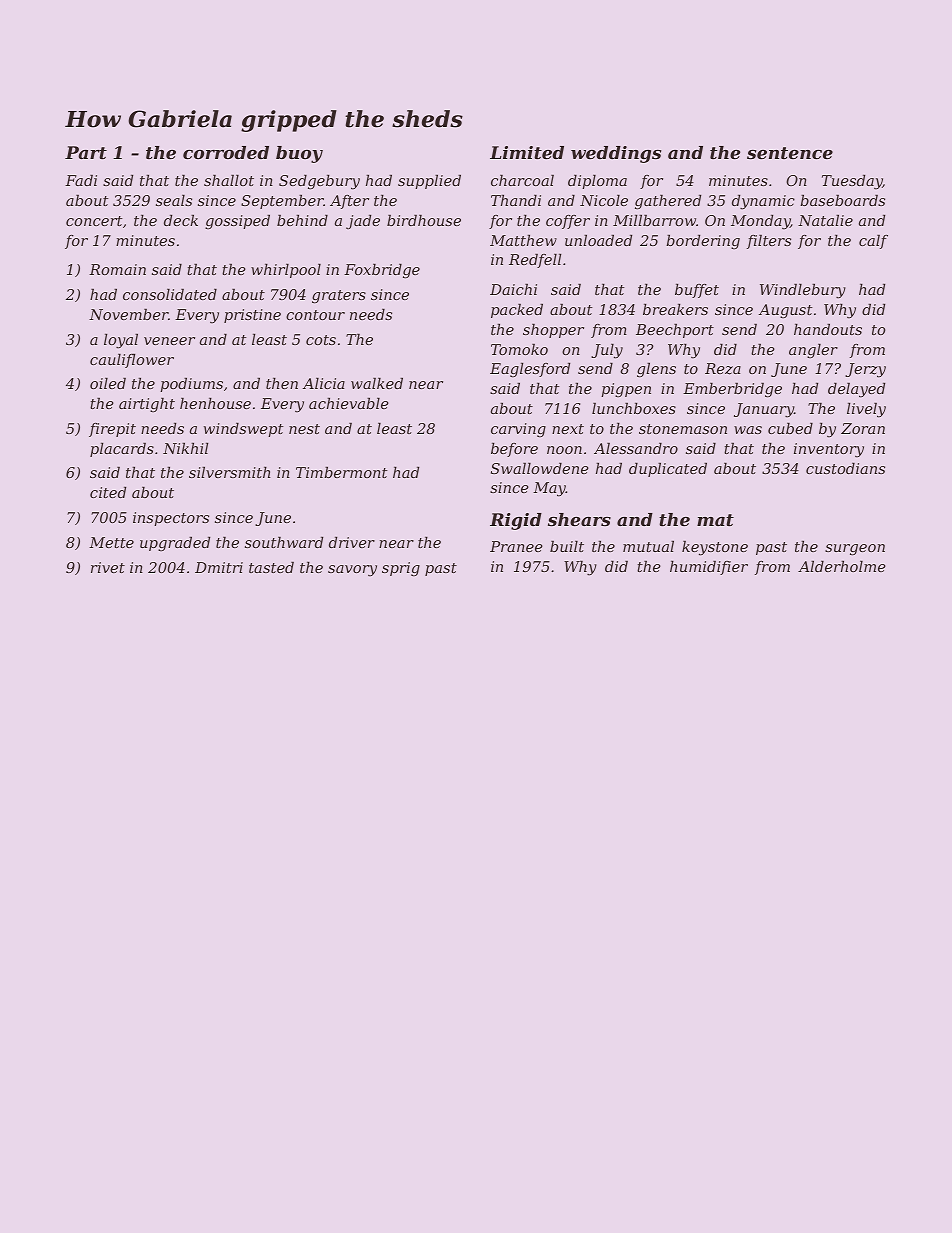  Describe the element at coordinates (813, 351) in the page. I see `angler` at that location.
